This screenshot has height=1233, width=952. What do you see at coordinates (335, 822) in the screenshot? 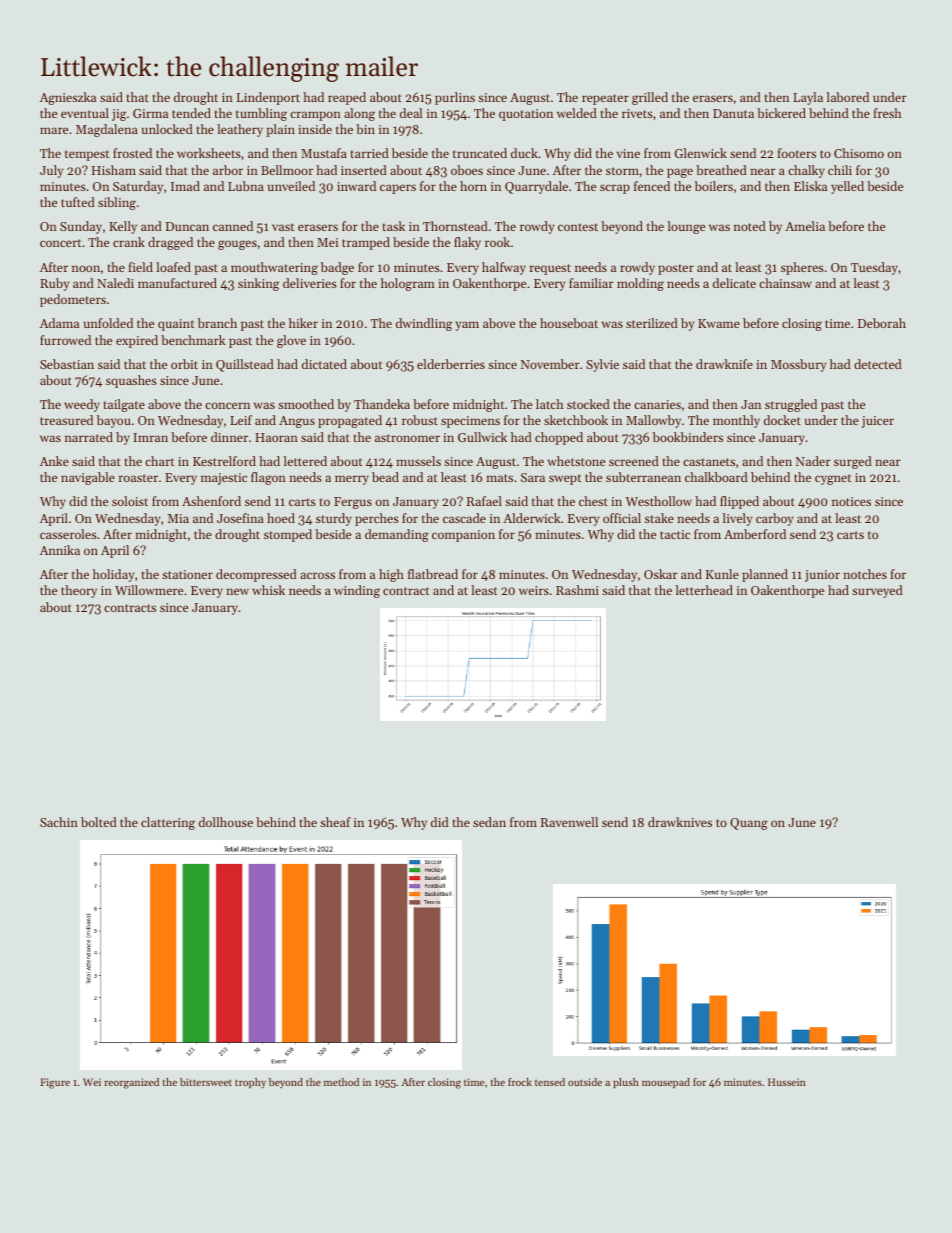
I see `sheaf` at bounding box center [335, 822].
